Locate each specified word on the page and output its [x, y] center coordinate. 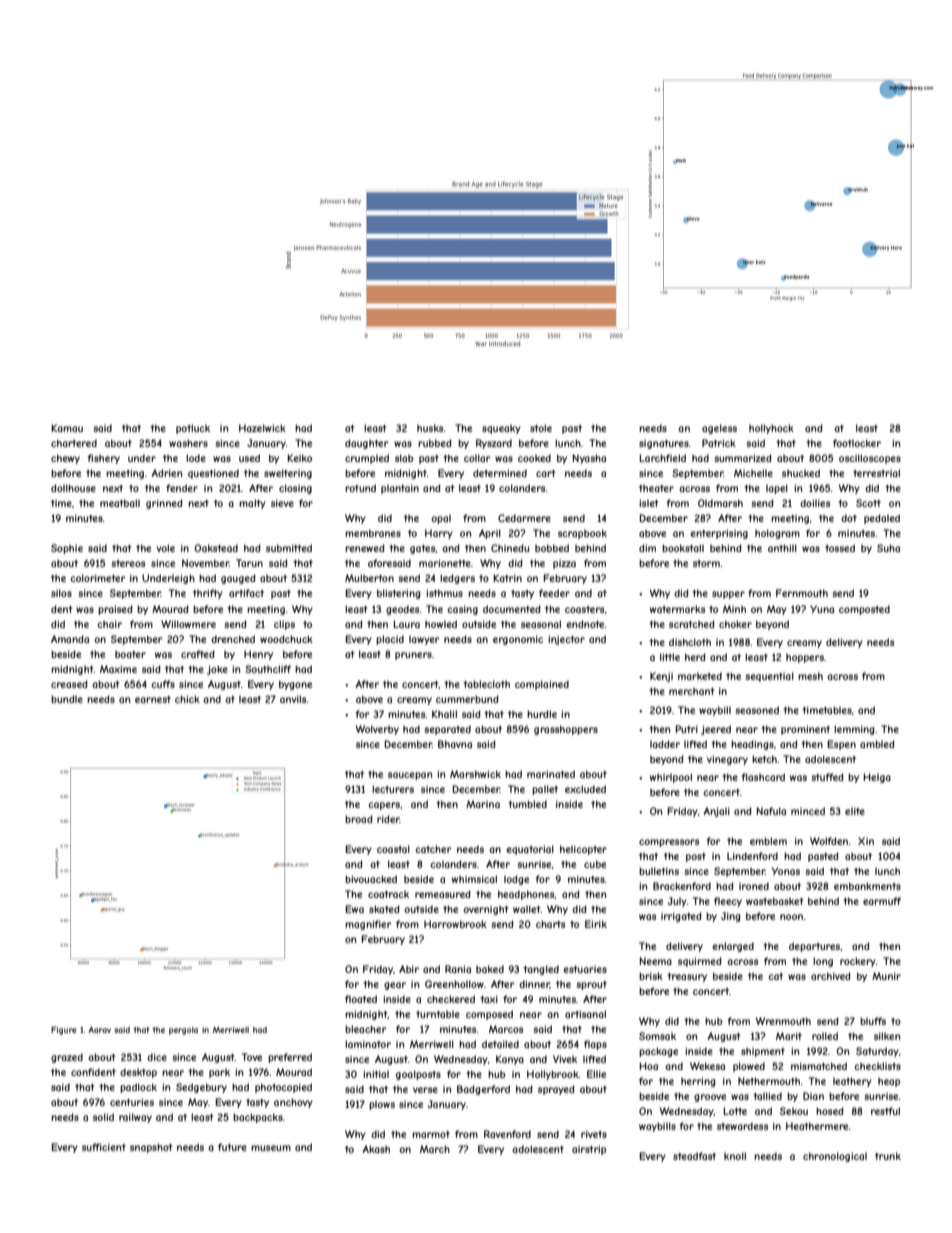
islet [648, 503]
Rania [458, 969]
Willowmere [188, 624]
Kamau [67, 428]
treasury [687, 977]
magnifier [368, 925]
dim [647, 548]
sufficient [104, 1147]
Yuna [822, 609]
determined [500, 473]
